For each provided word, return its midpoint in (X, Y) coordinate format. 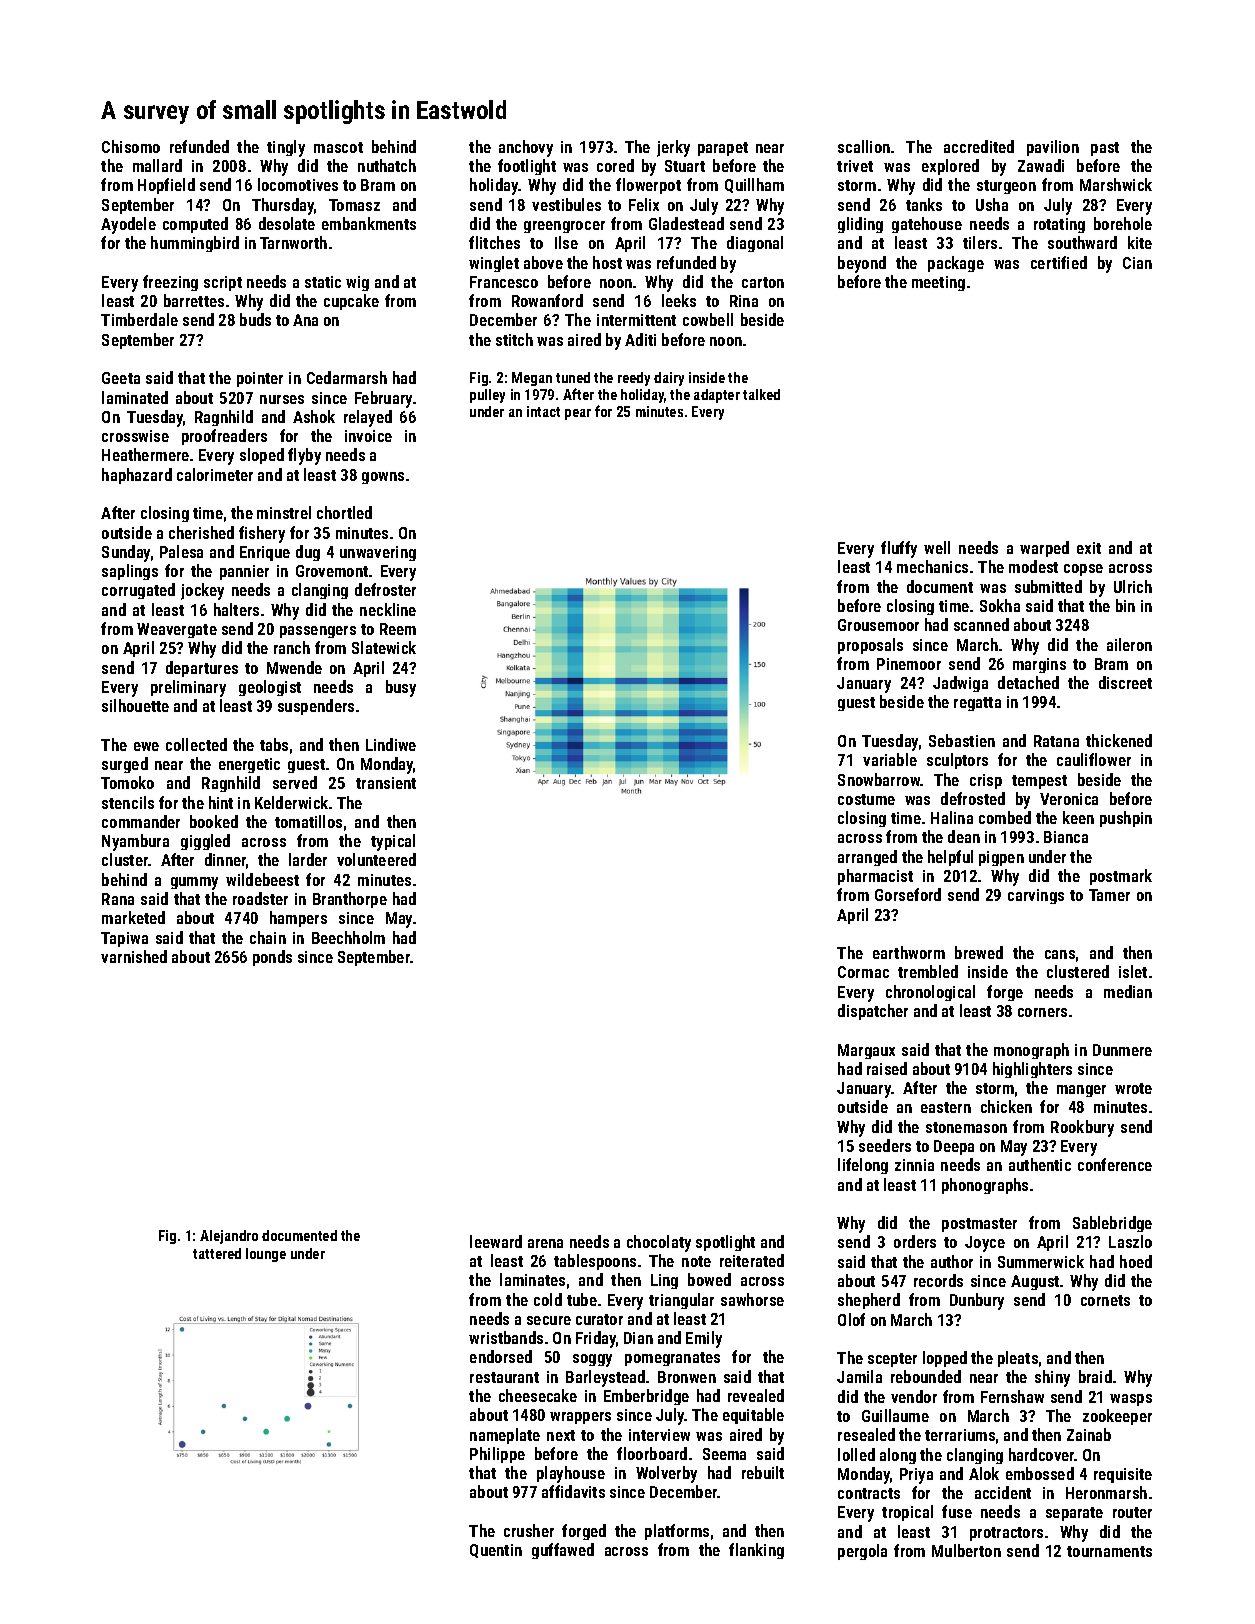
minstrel (284, 512)
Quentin (496, 1551)
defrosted (973, 798)
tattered (217, 1253)
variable (890, 759)
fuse (957, 1511)
